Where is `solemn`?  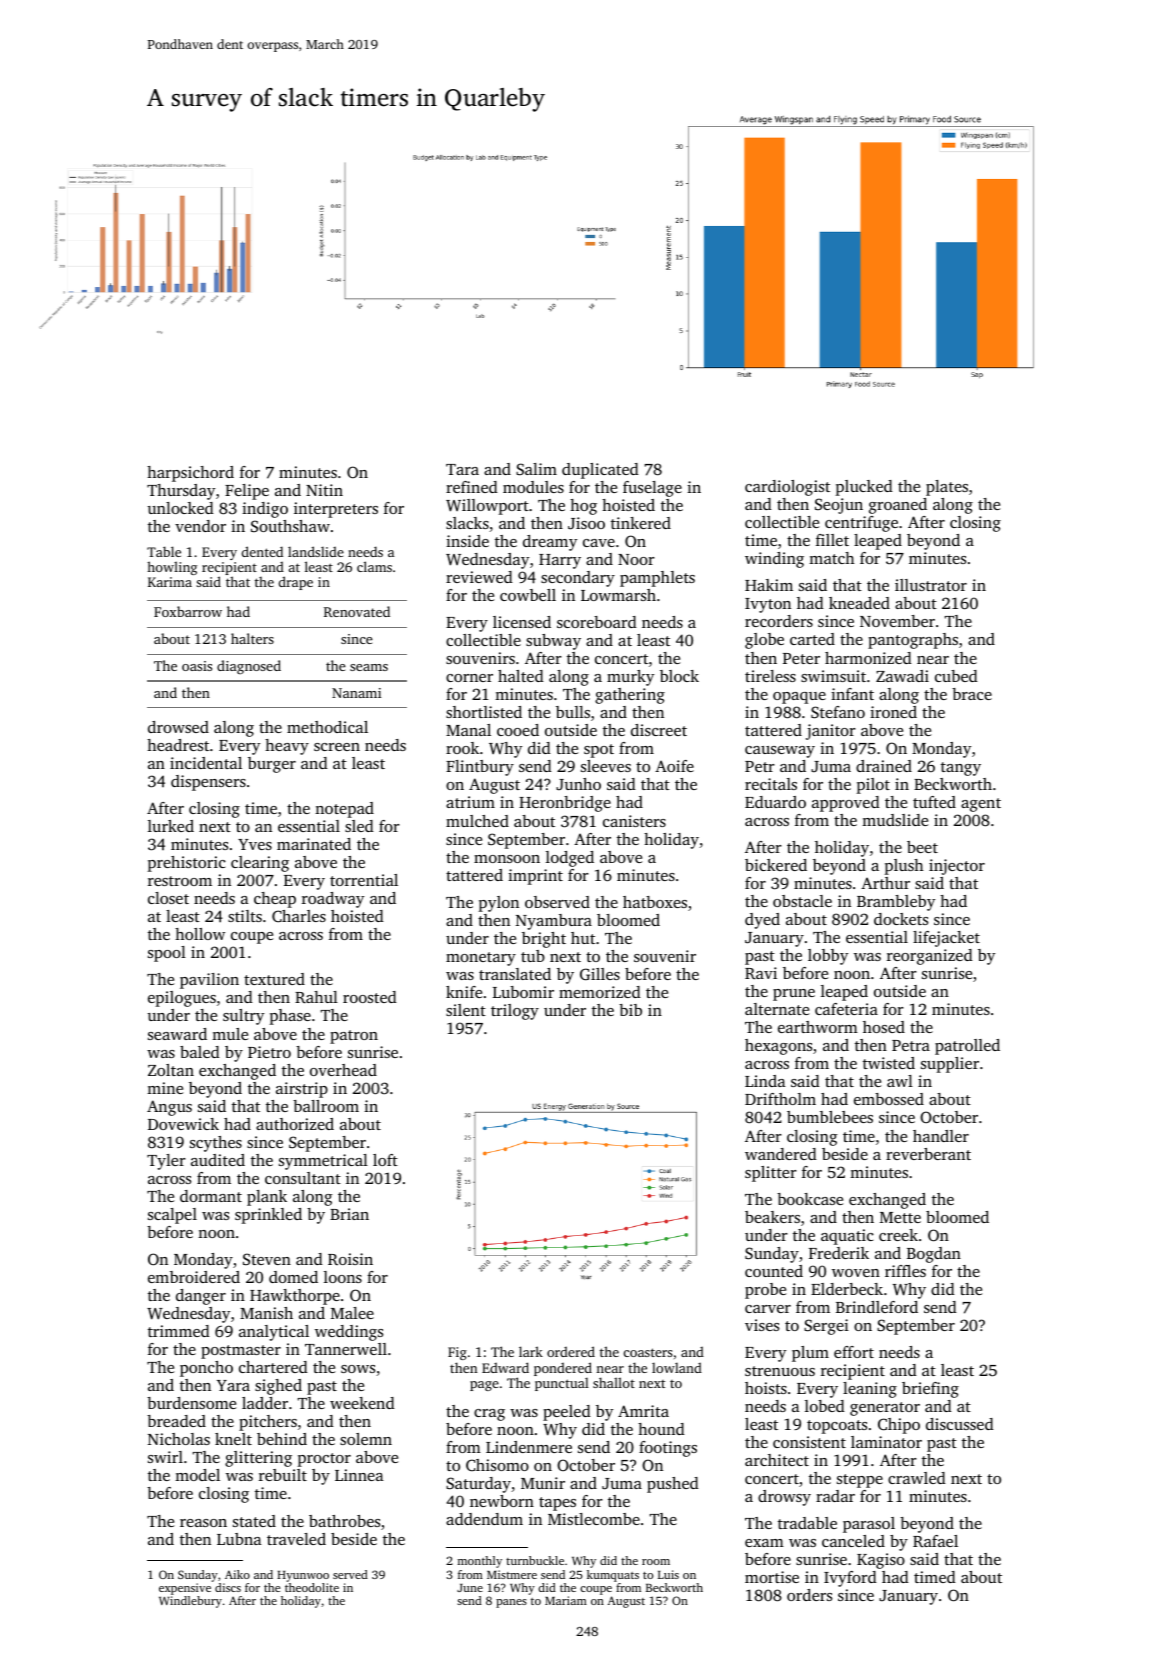 solemn is located at coordinates (366, 1439).
